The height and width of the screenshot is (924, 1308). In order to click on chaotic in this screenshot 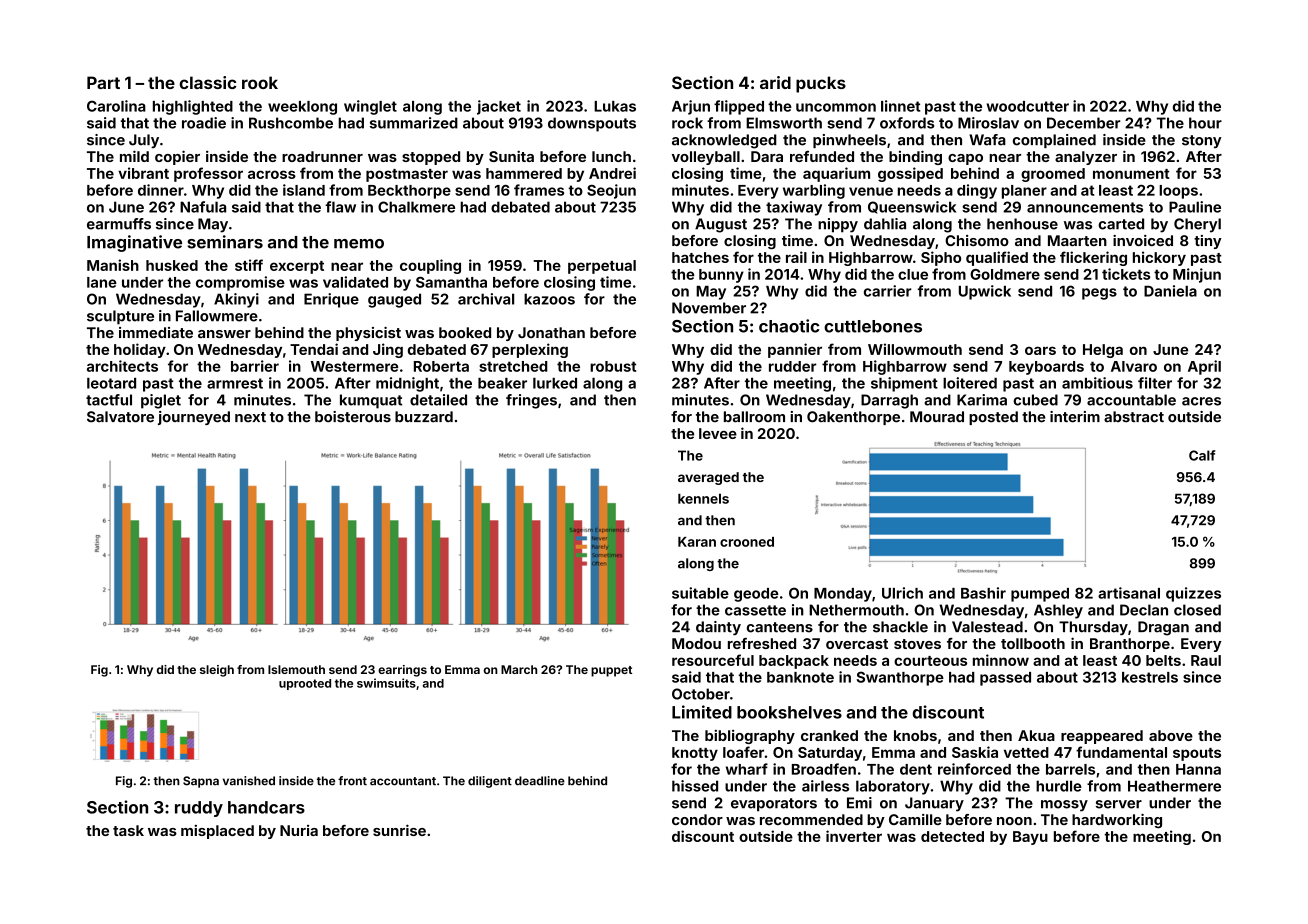, I will do `click(789, 326)`.
